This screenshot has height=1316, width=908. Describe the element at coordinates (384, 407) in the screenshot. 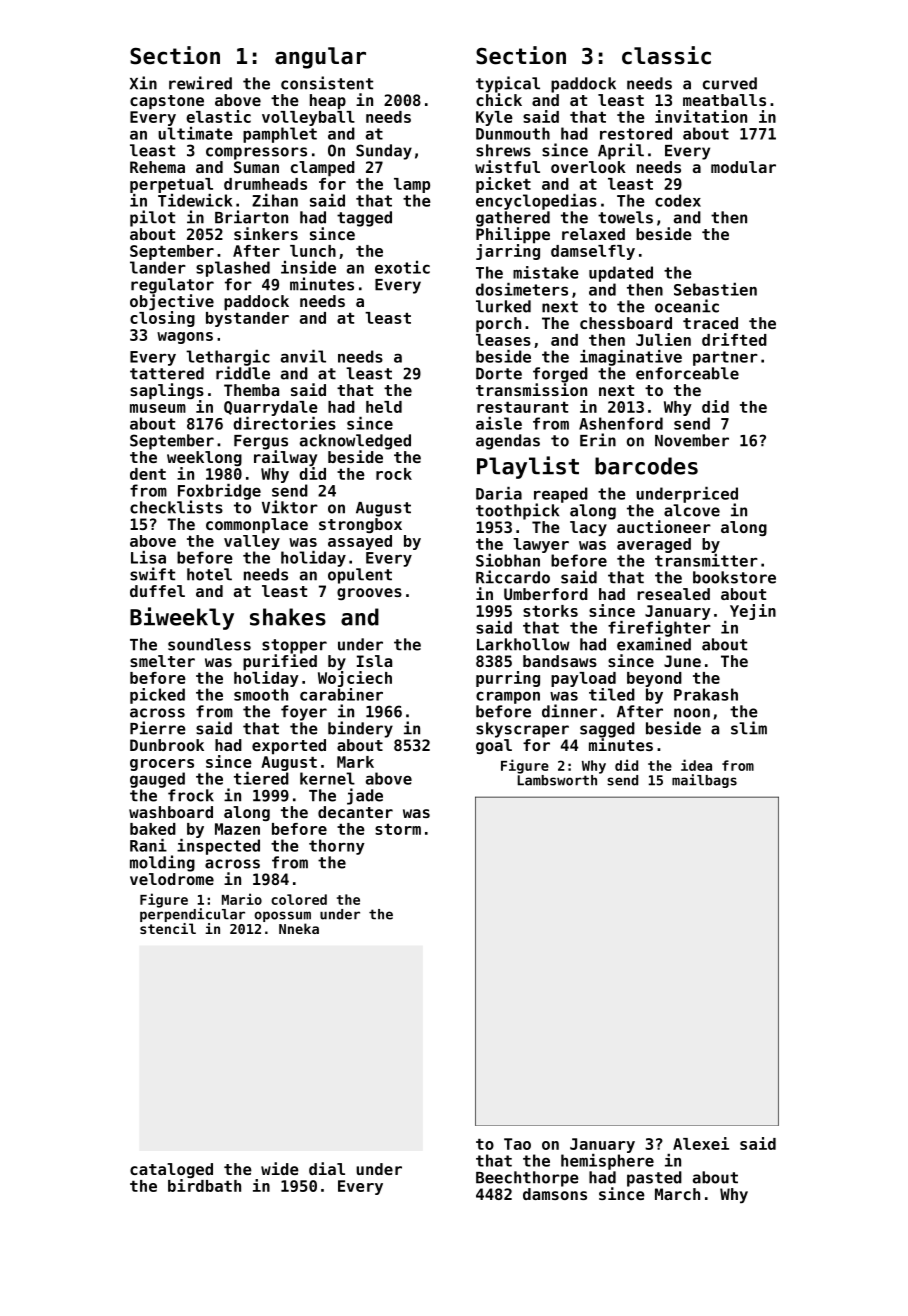

I see `held` at that location.
